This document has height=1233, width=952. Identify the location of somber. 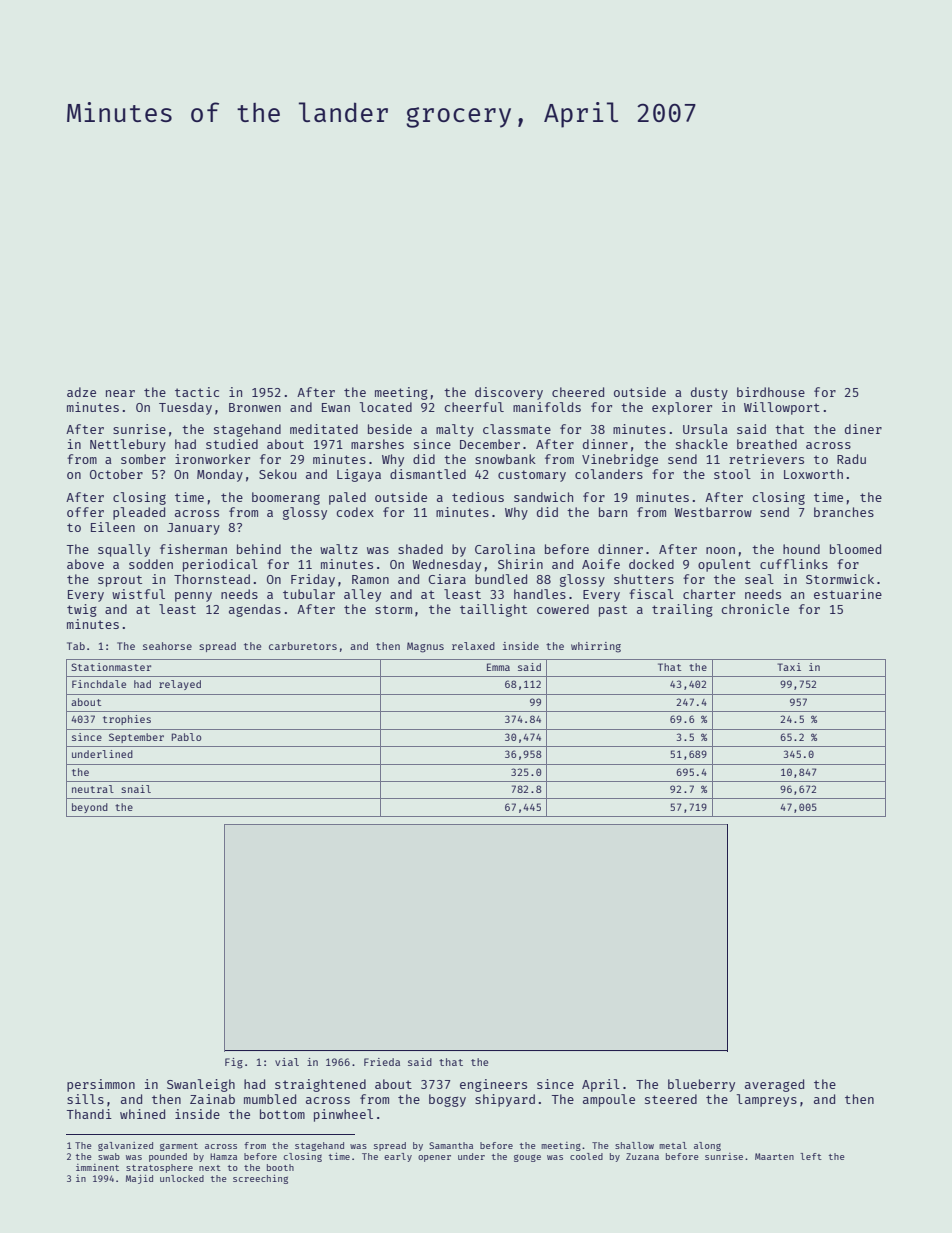
(143, 459).
